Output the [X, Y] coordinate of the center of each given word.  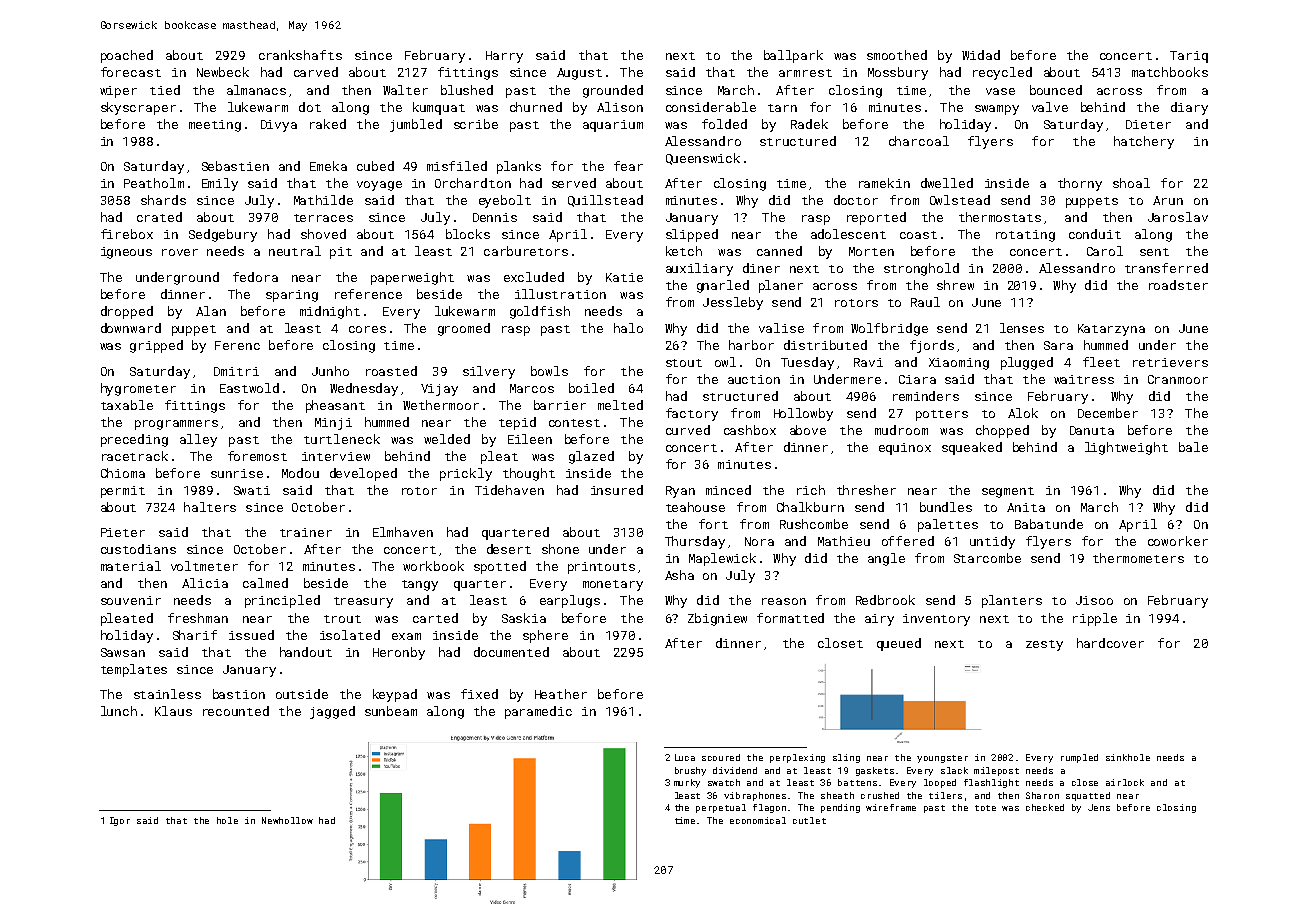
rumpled [1079, 758]
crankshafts [300, 55]
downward [131, 328]
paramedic [538, 712]
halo [628, 328]
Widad [981, 55]
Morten [871, 251]
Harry [504, 57]
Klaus [173, 711]
